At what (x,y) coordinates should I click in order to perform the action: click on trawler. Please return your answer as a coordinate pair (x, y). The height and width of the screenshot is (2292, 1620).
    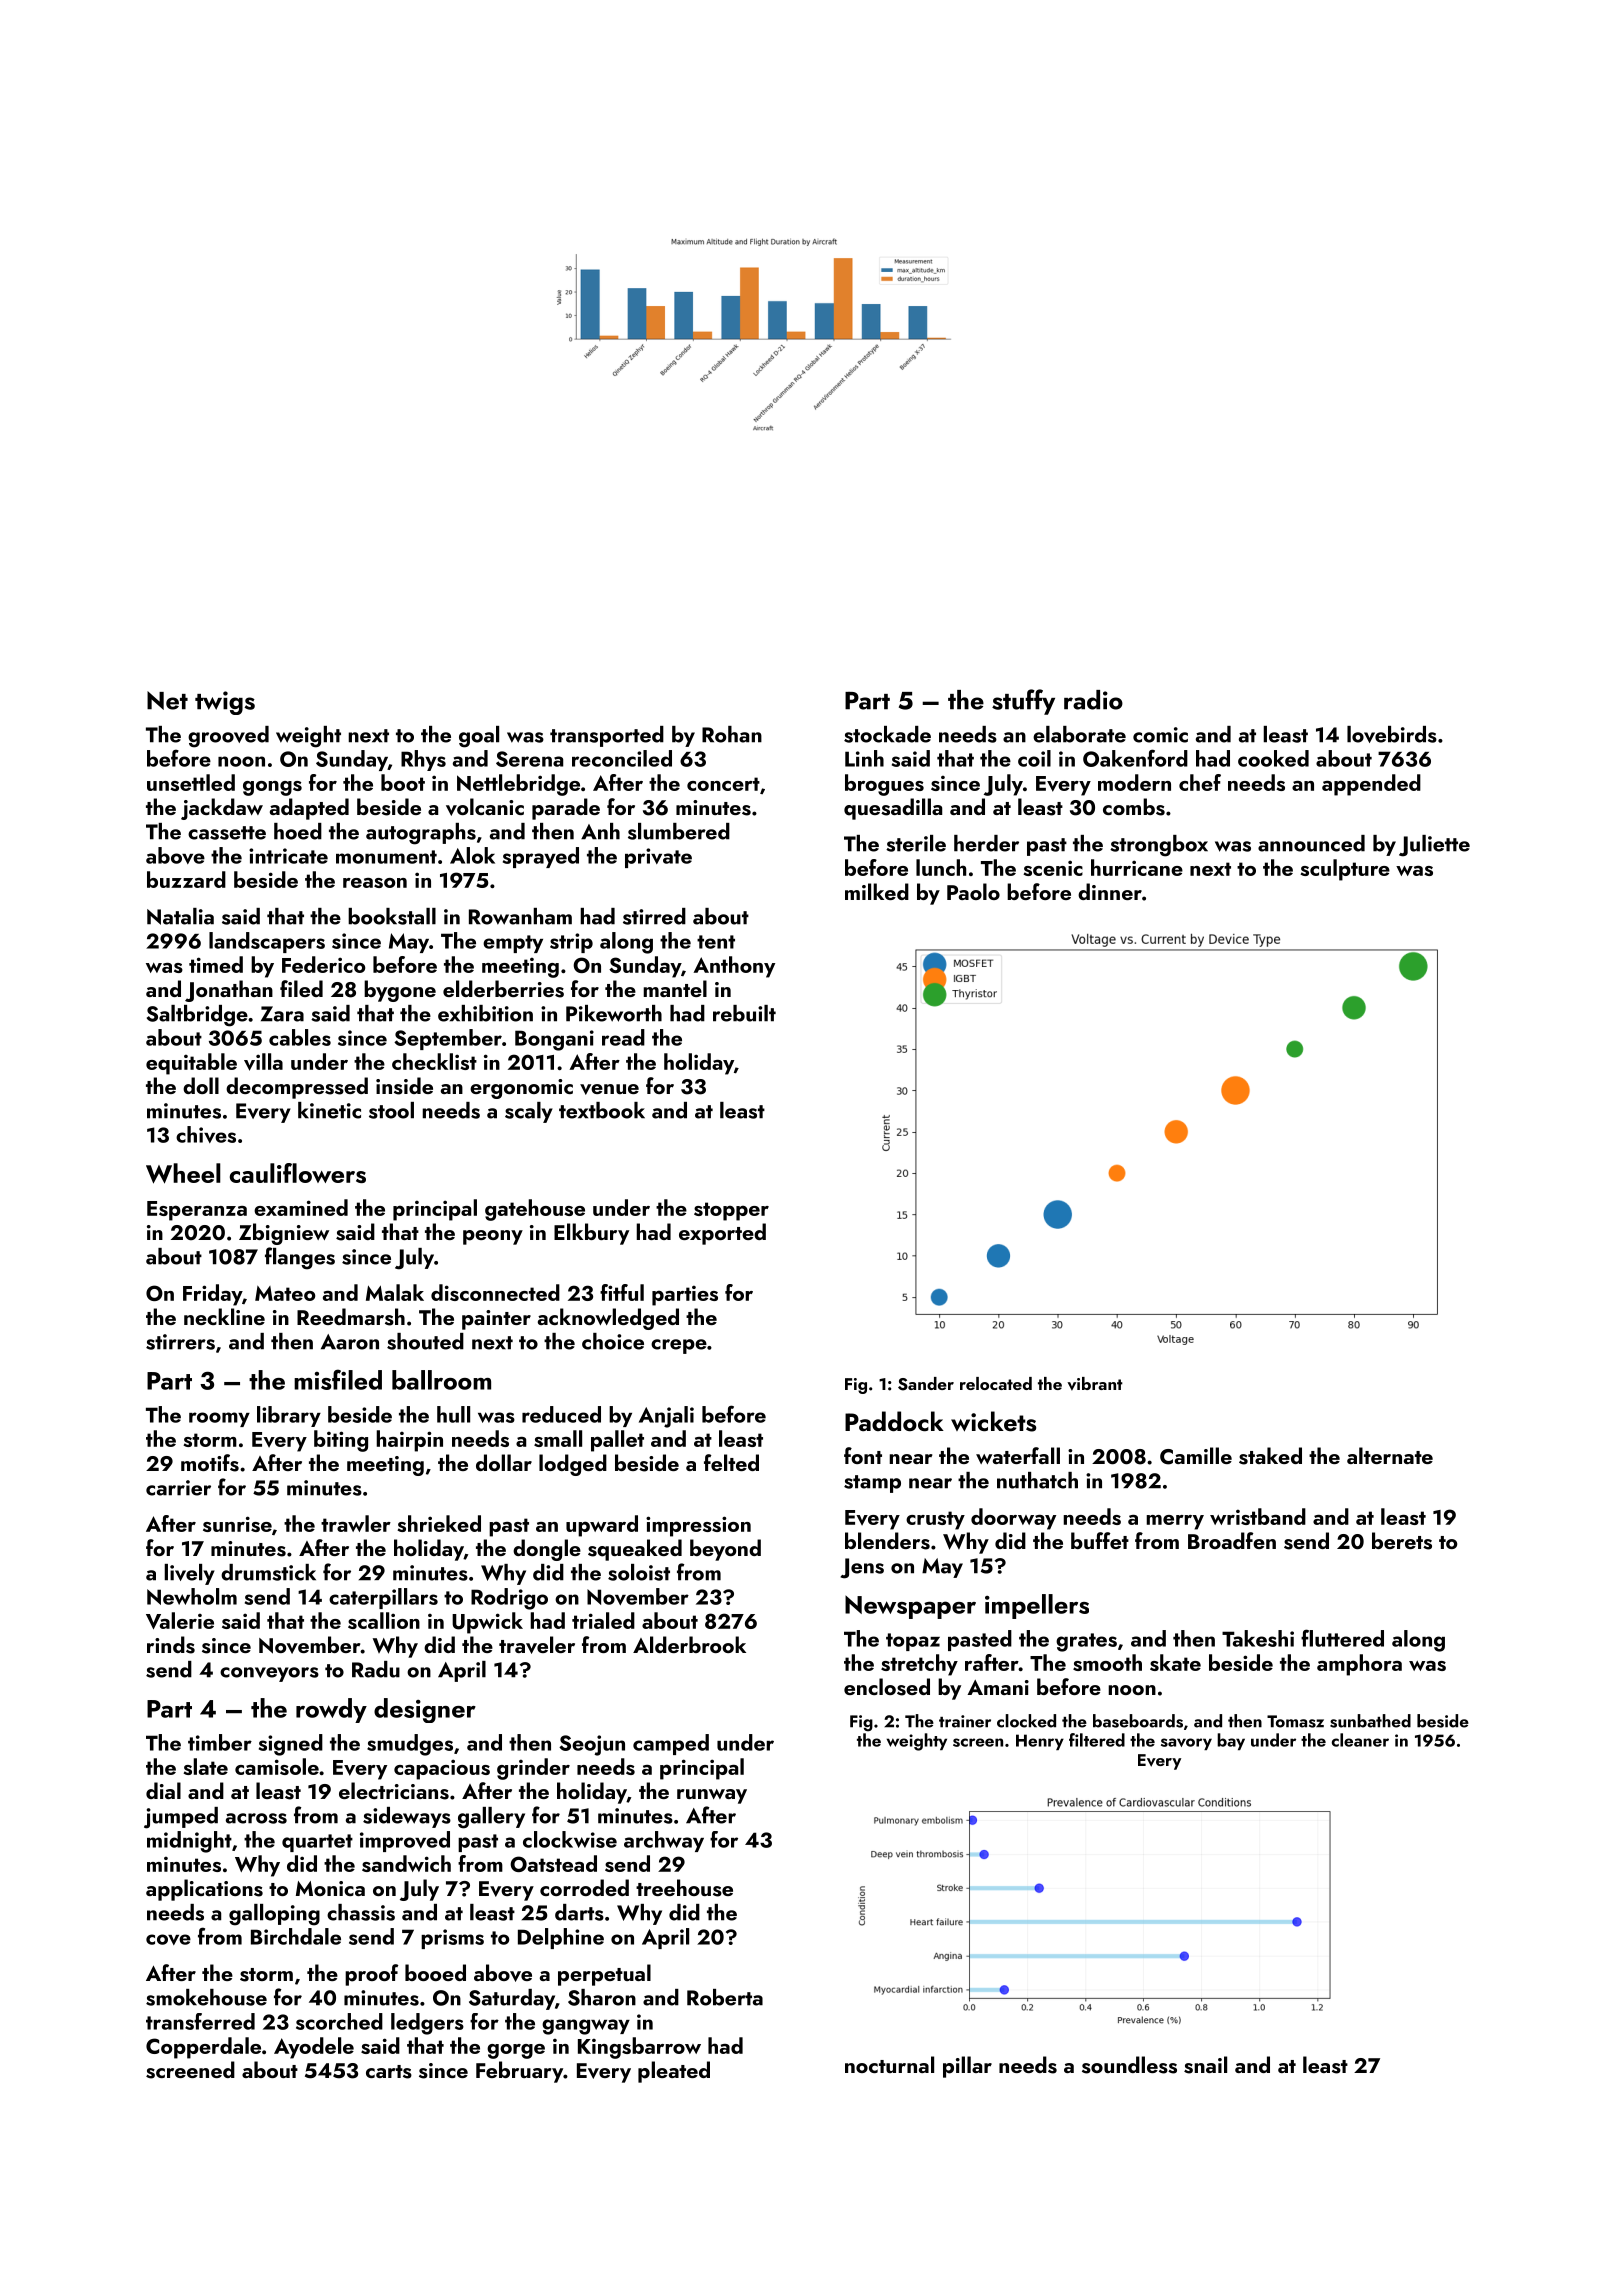
    Looking at the image, I should click on (356, 1523).
